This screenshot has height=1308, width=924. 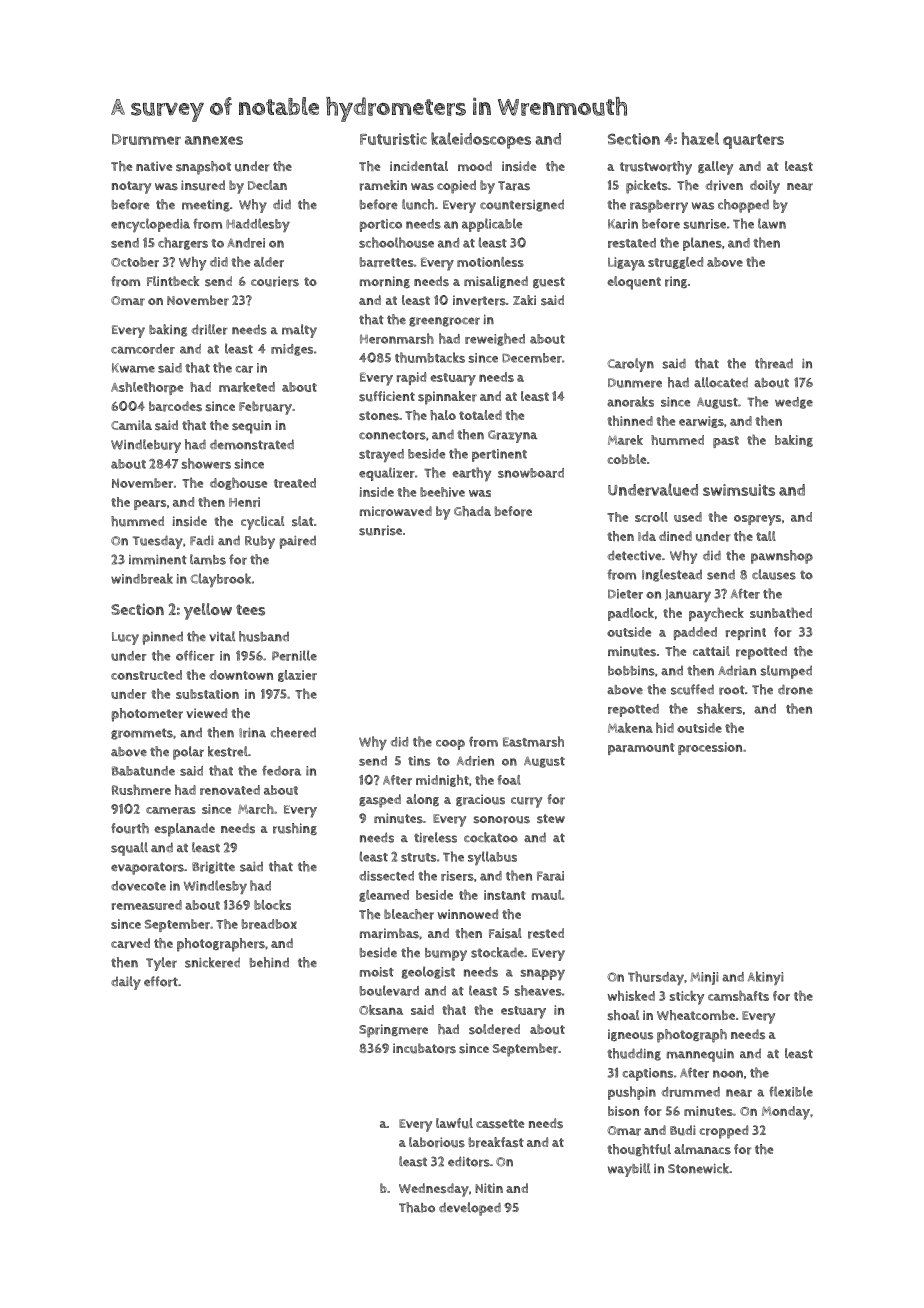 I want to click on equalizer, so click(x=387, y=474).
